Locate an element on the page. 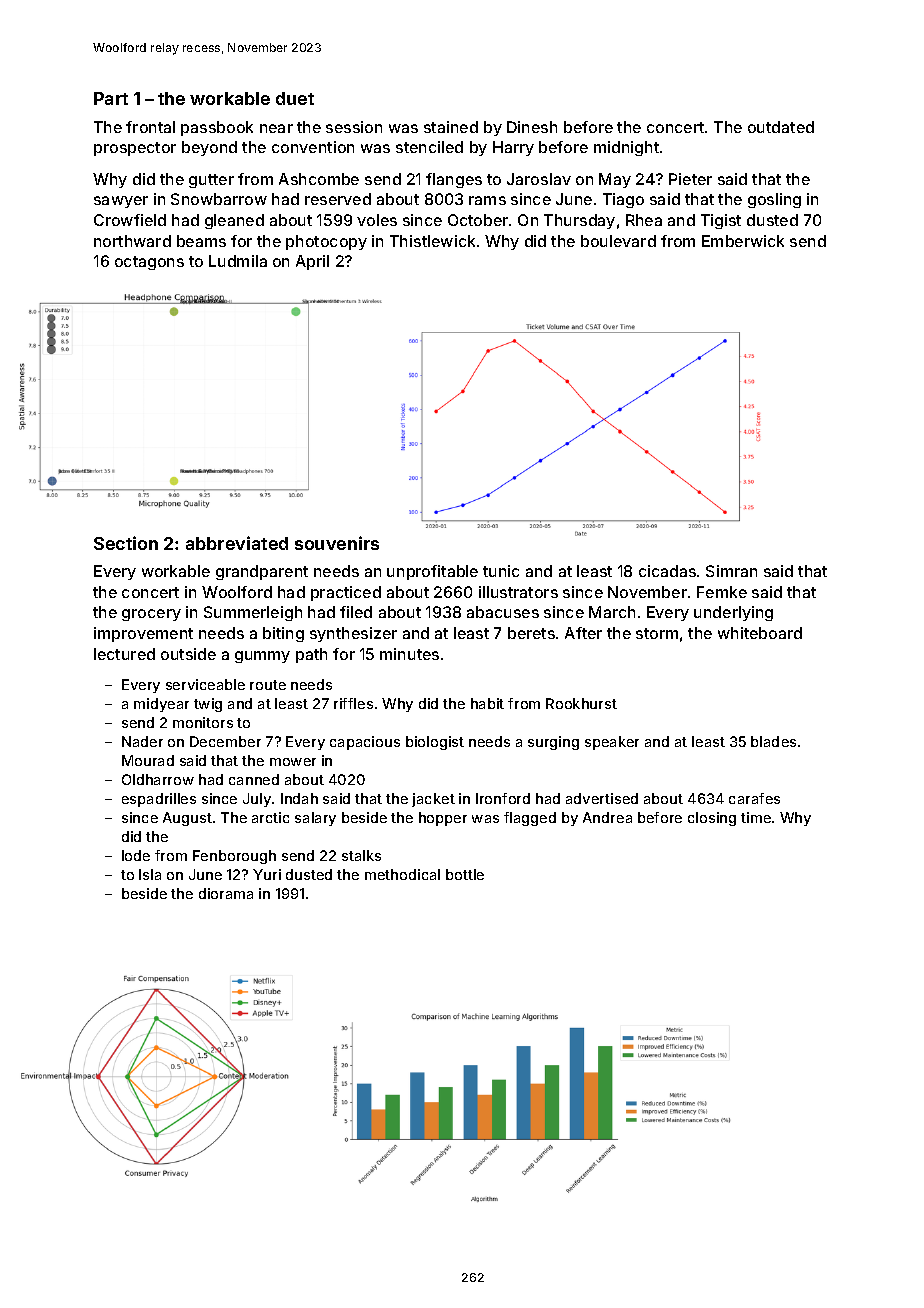  prospector is located at coordinates (135, 149).
